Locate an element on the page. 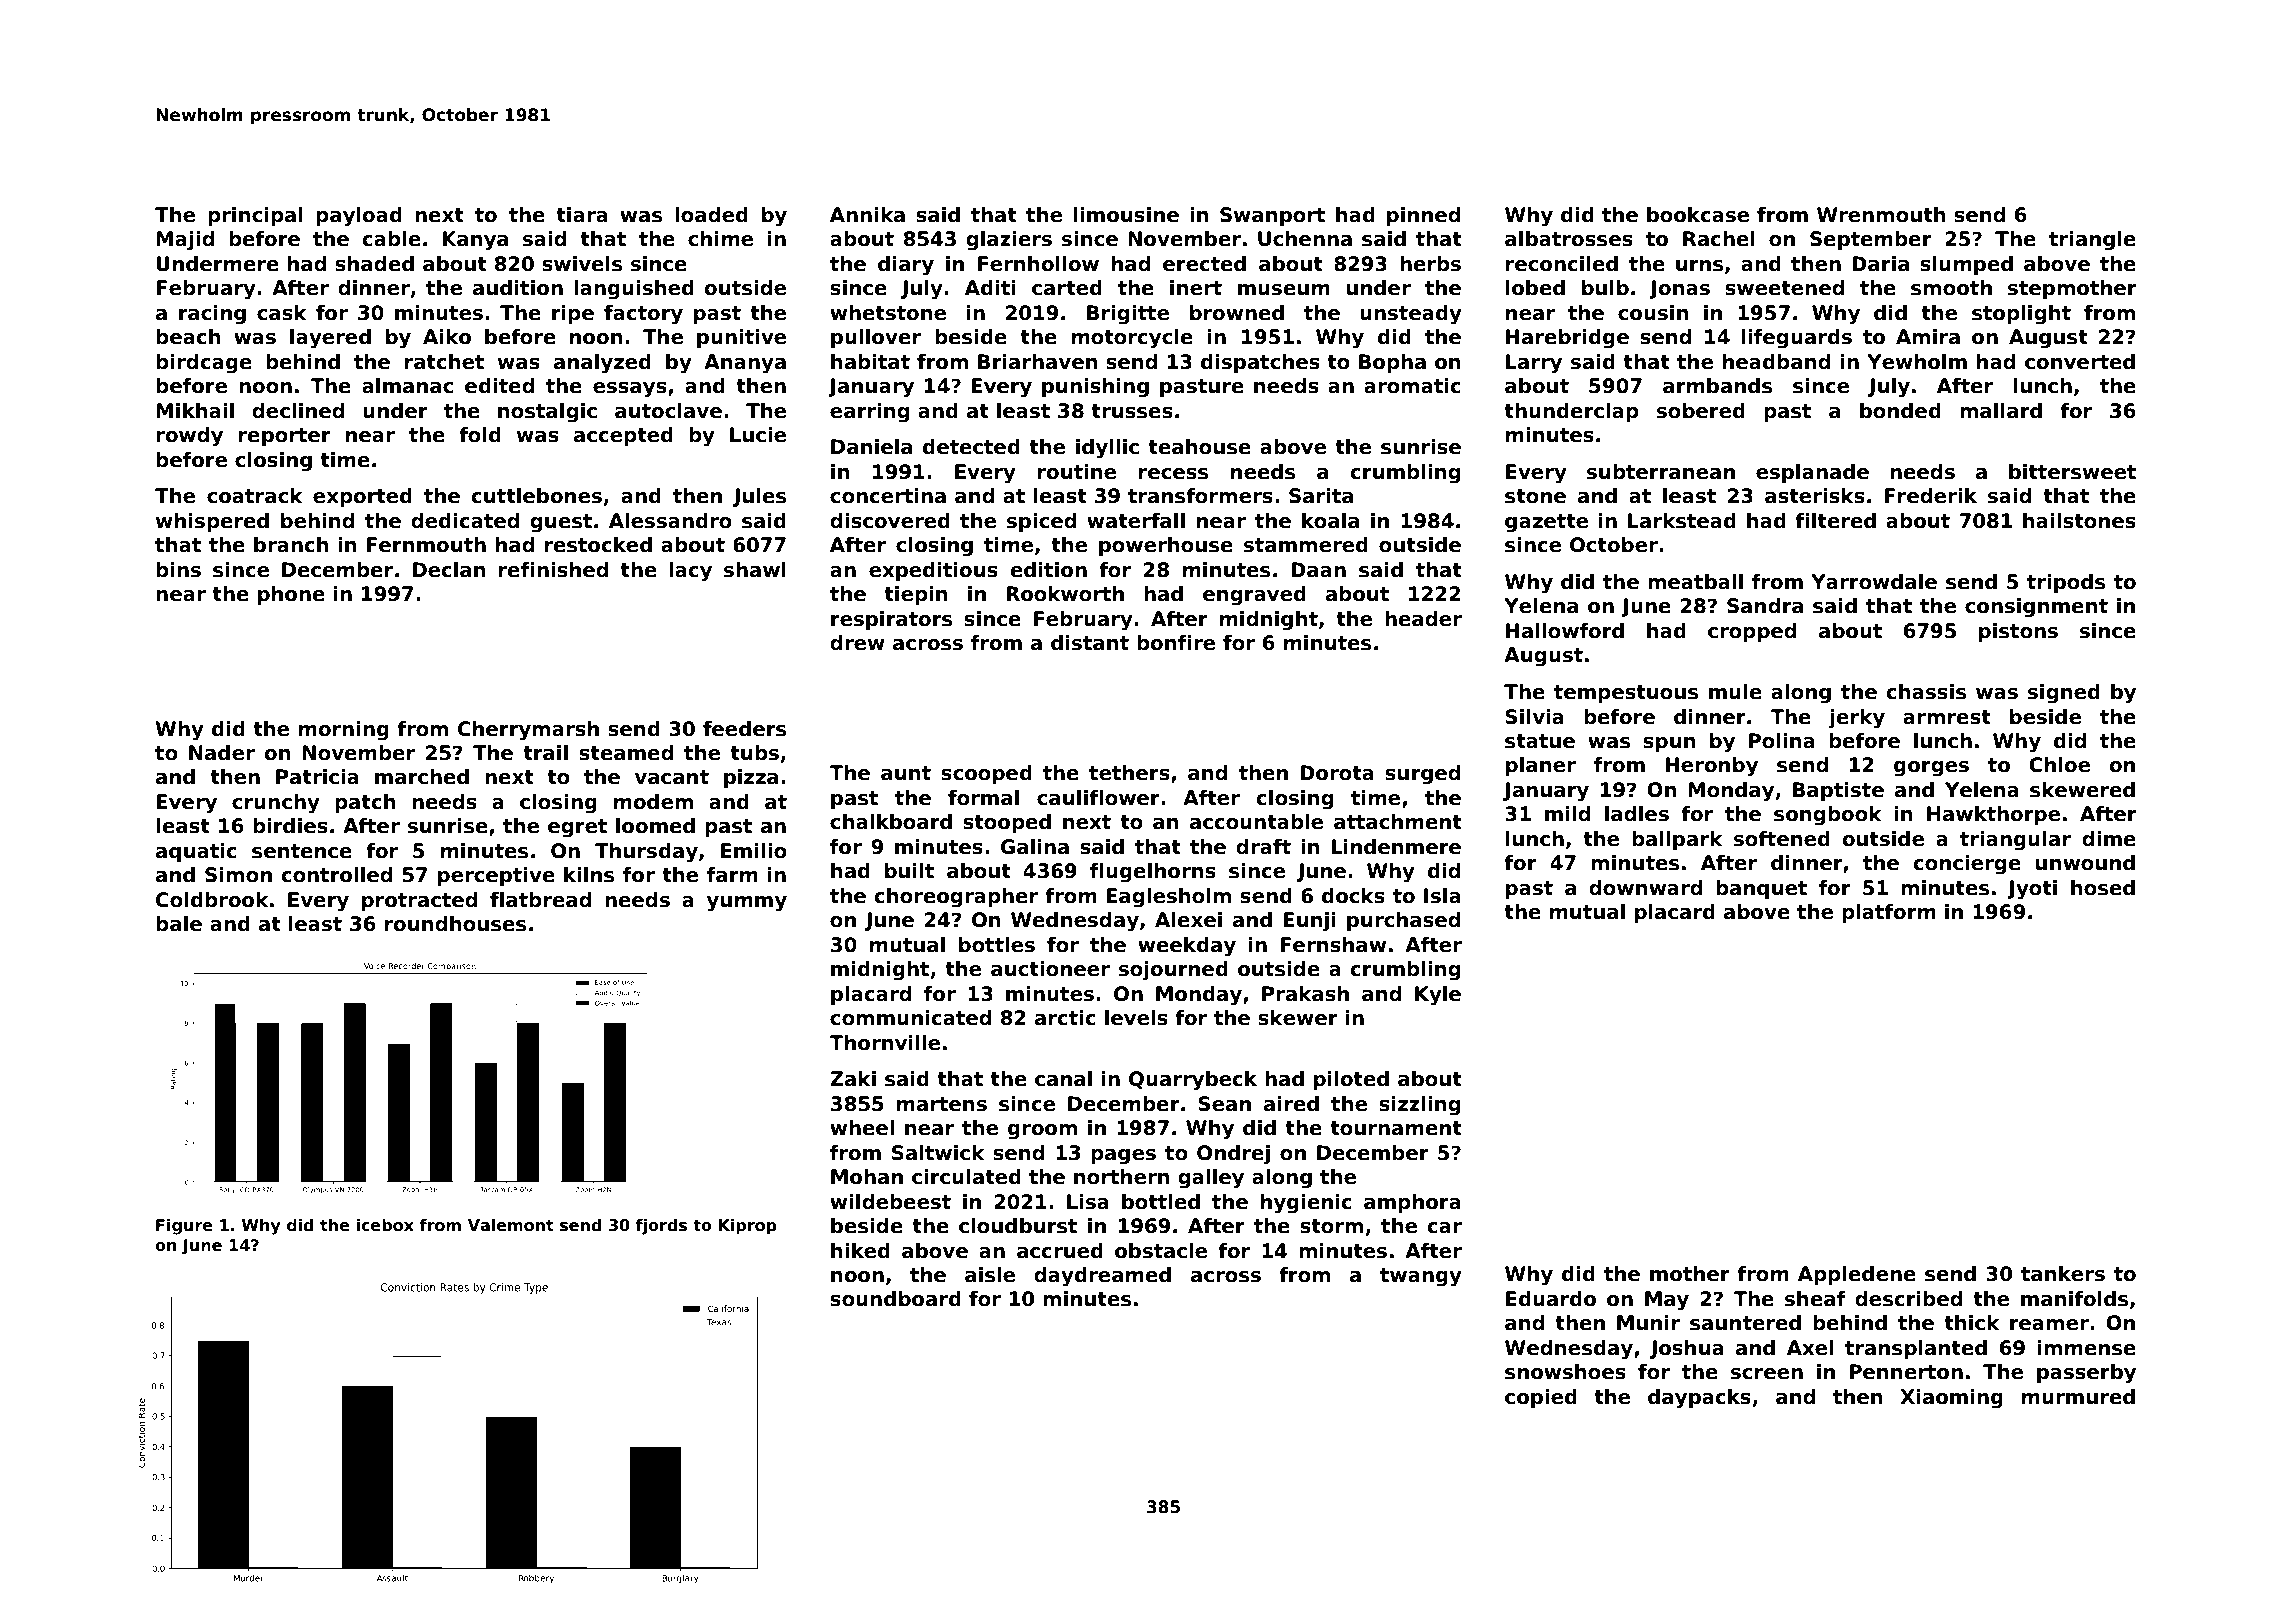  bittersweet is located at coordinates (2072, 472).
